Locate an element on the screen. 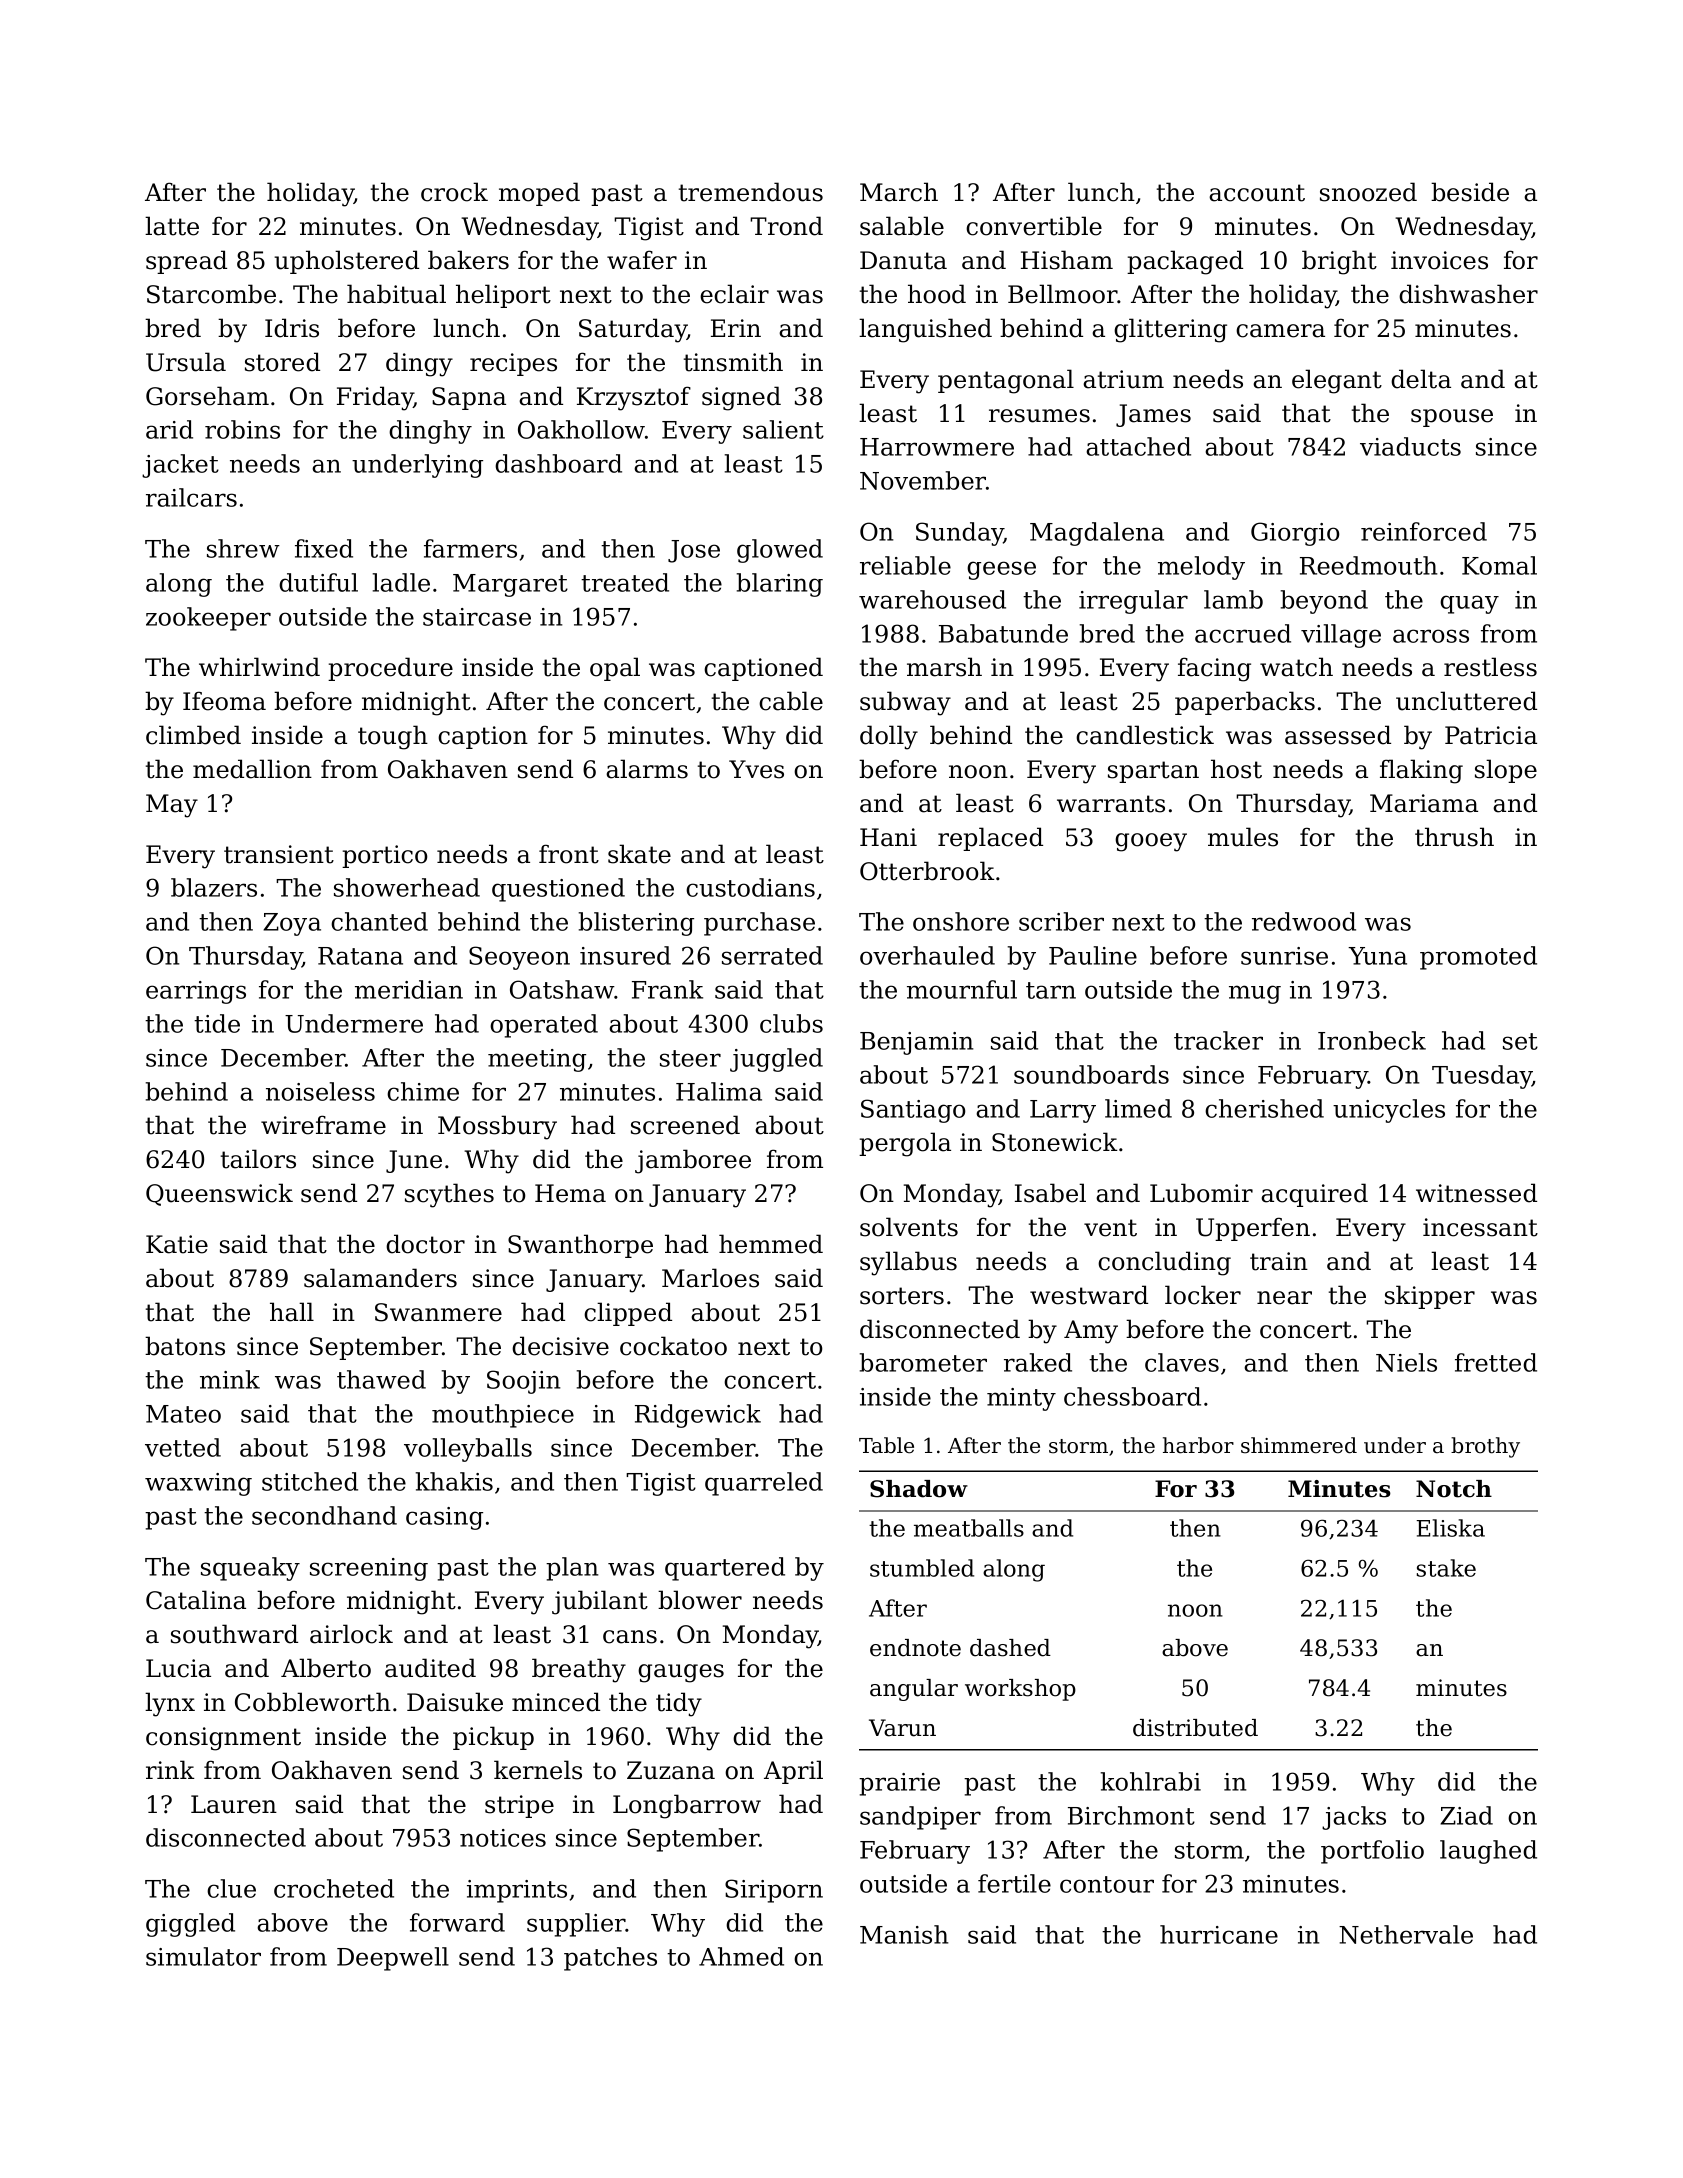  habitual is located at coordinates (396, 294).
